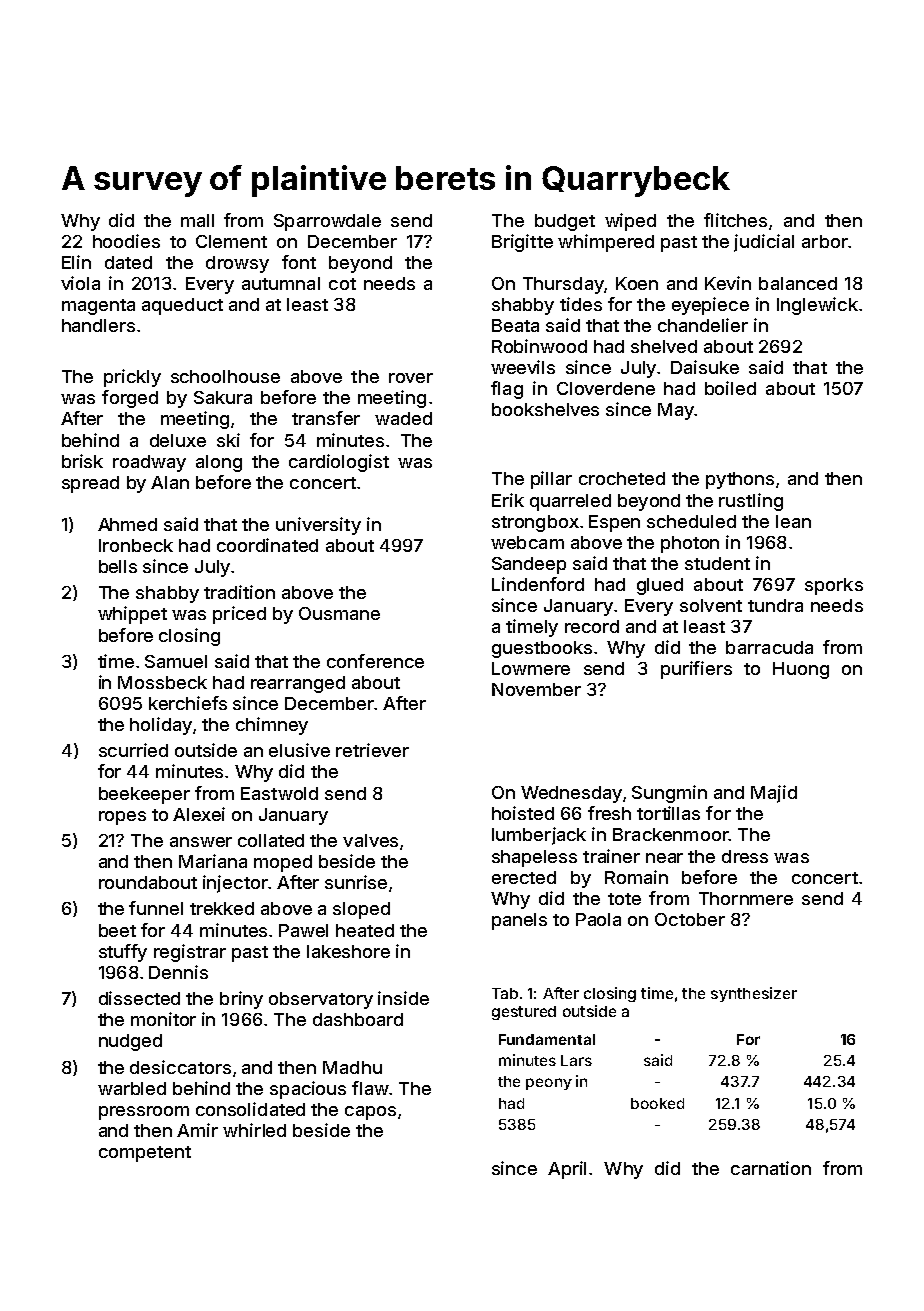 The image size is (924, 1311). I want to click on spread, so click(90, 484).
